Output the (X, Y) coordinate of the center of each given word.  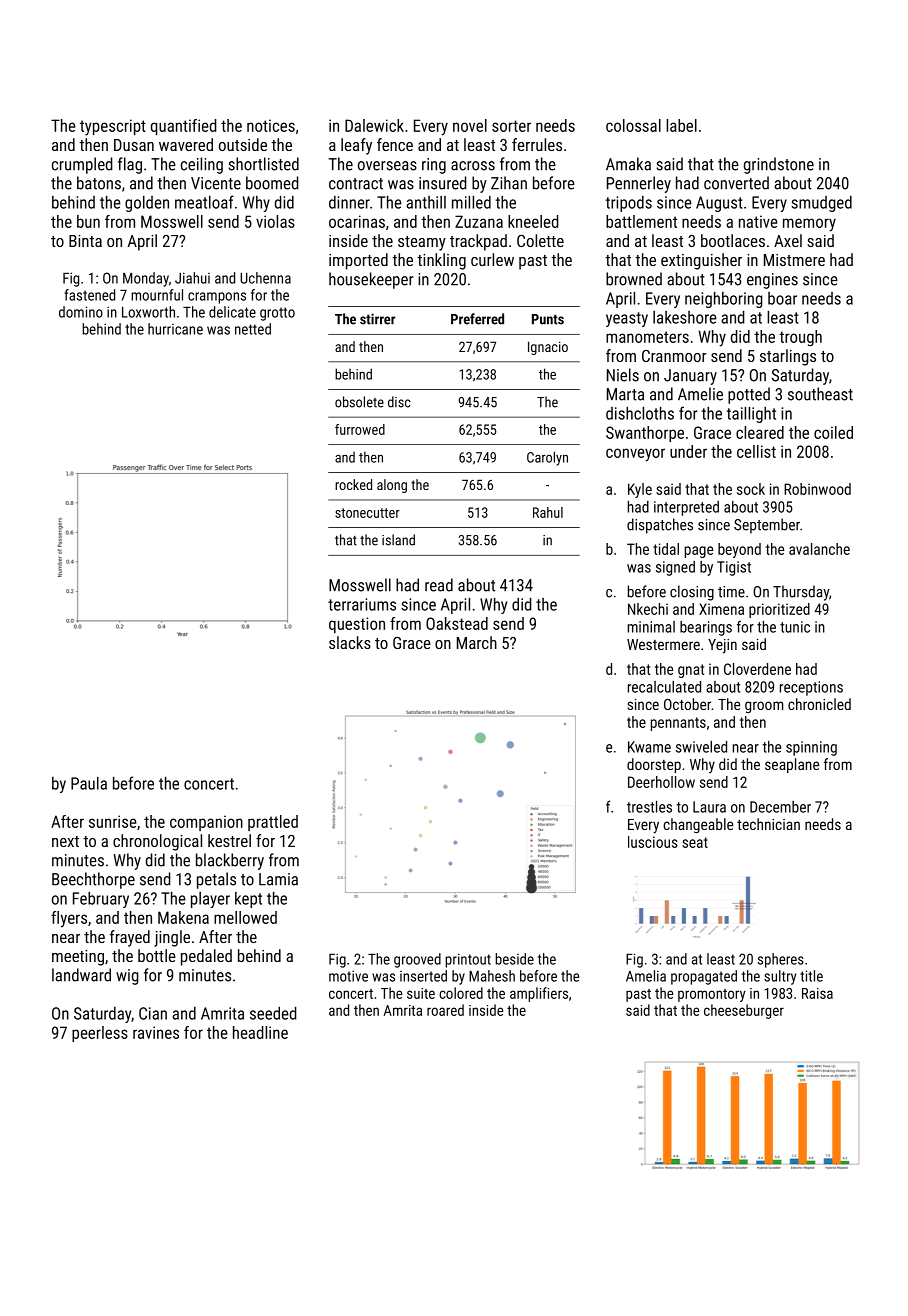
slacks (350, 642)
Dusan (134, 145)
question (357, 625)
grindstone (779, 165)
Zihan (509, 183)
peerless (100, 1034)
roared (445, 1010)
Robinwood (817, 489)
